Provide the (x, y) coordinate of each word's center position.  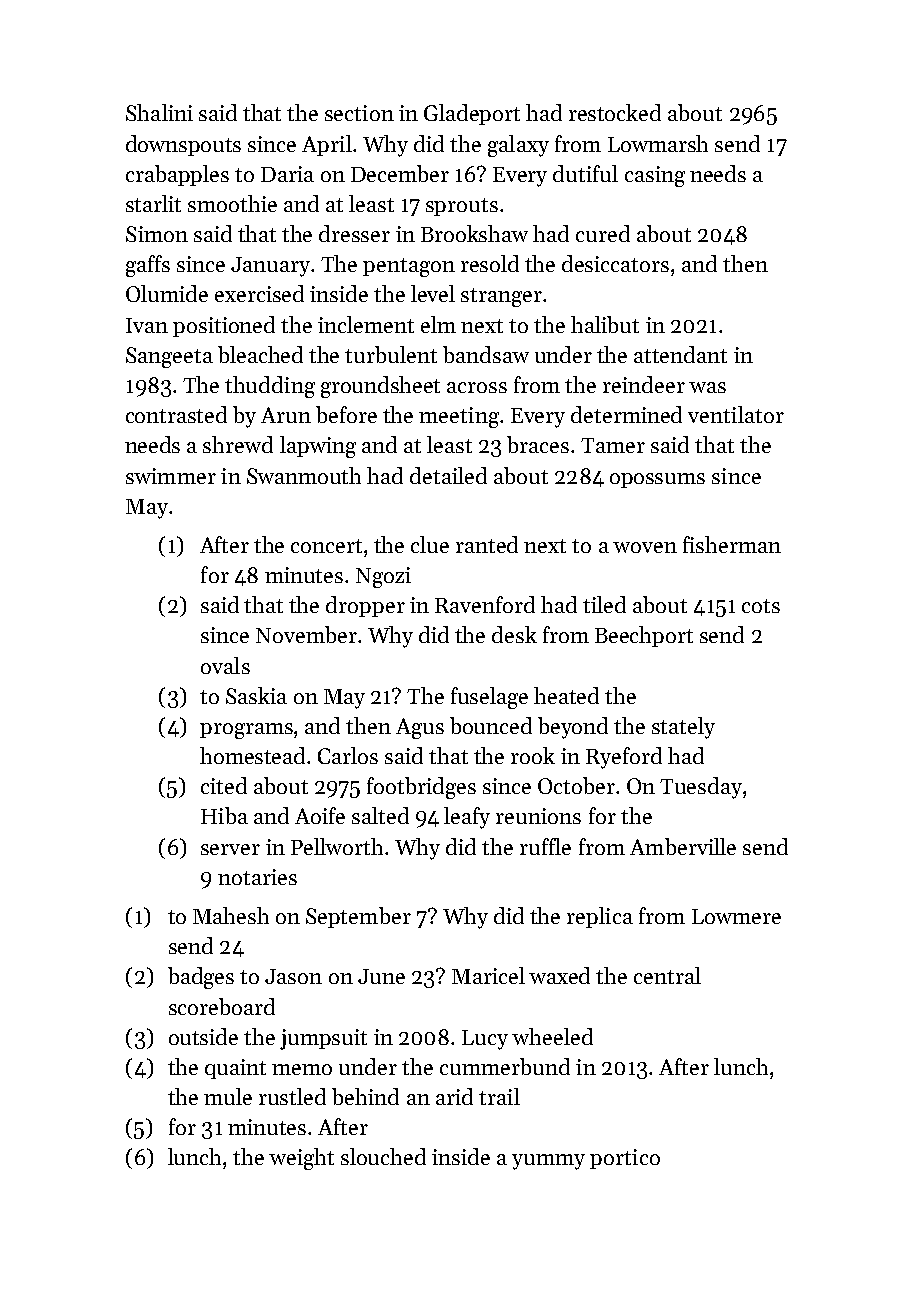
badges (201, 978)
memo (302, 1069)
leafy (467, 818)
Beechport (644, 636)
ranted (487, 544)
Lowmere (736, 916)
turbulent (391, 354)
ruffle (545, 846)
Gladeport (472, 114)
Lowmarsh (658, 143)
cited (224, 785)
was (707, 387)
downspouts (183, 145)
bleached (260, 354)
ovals (225, 665)
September (358, 917)
